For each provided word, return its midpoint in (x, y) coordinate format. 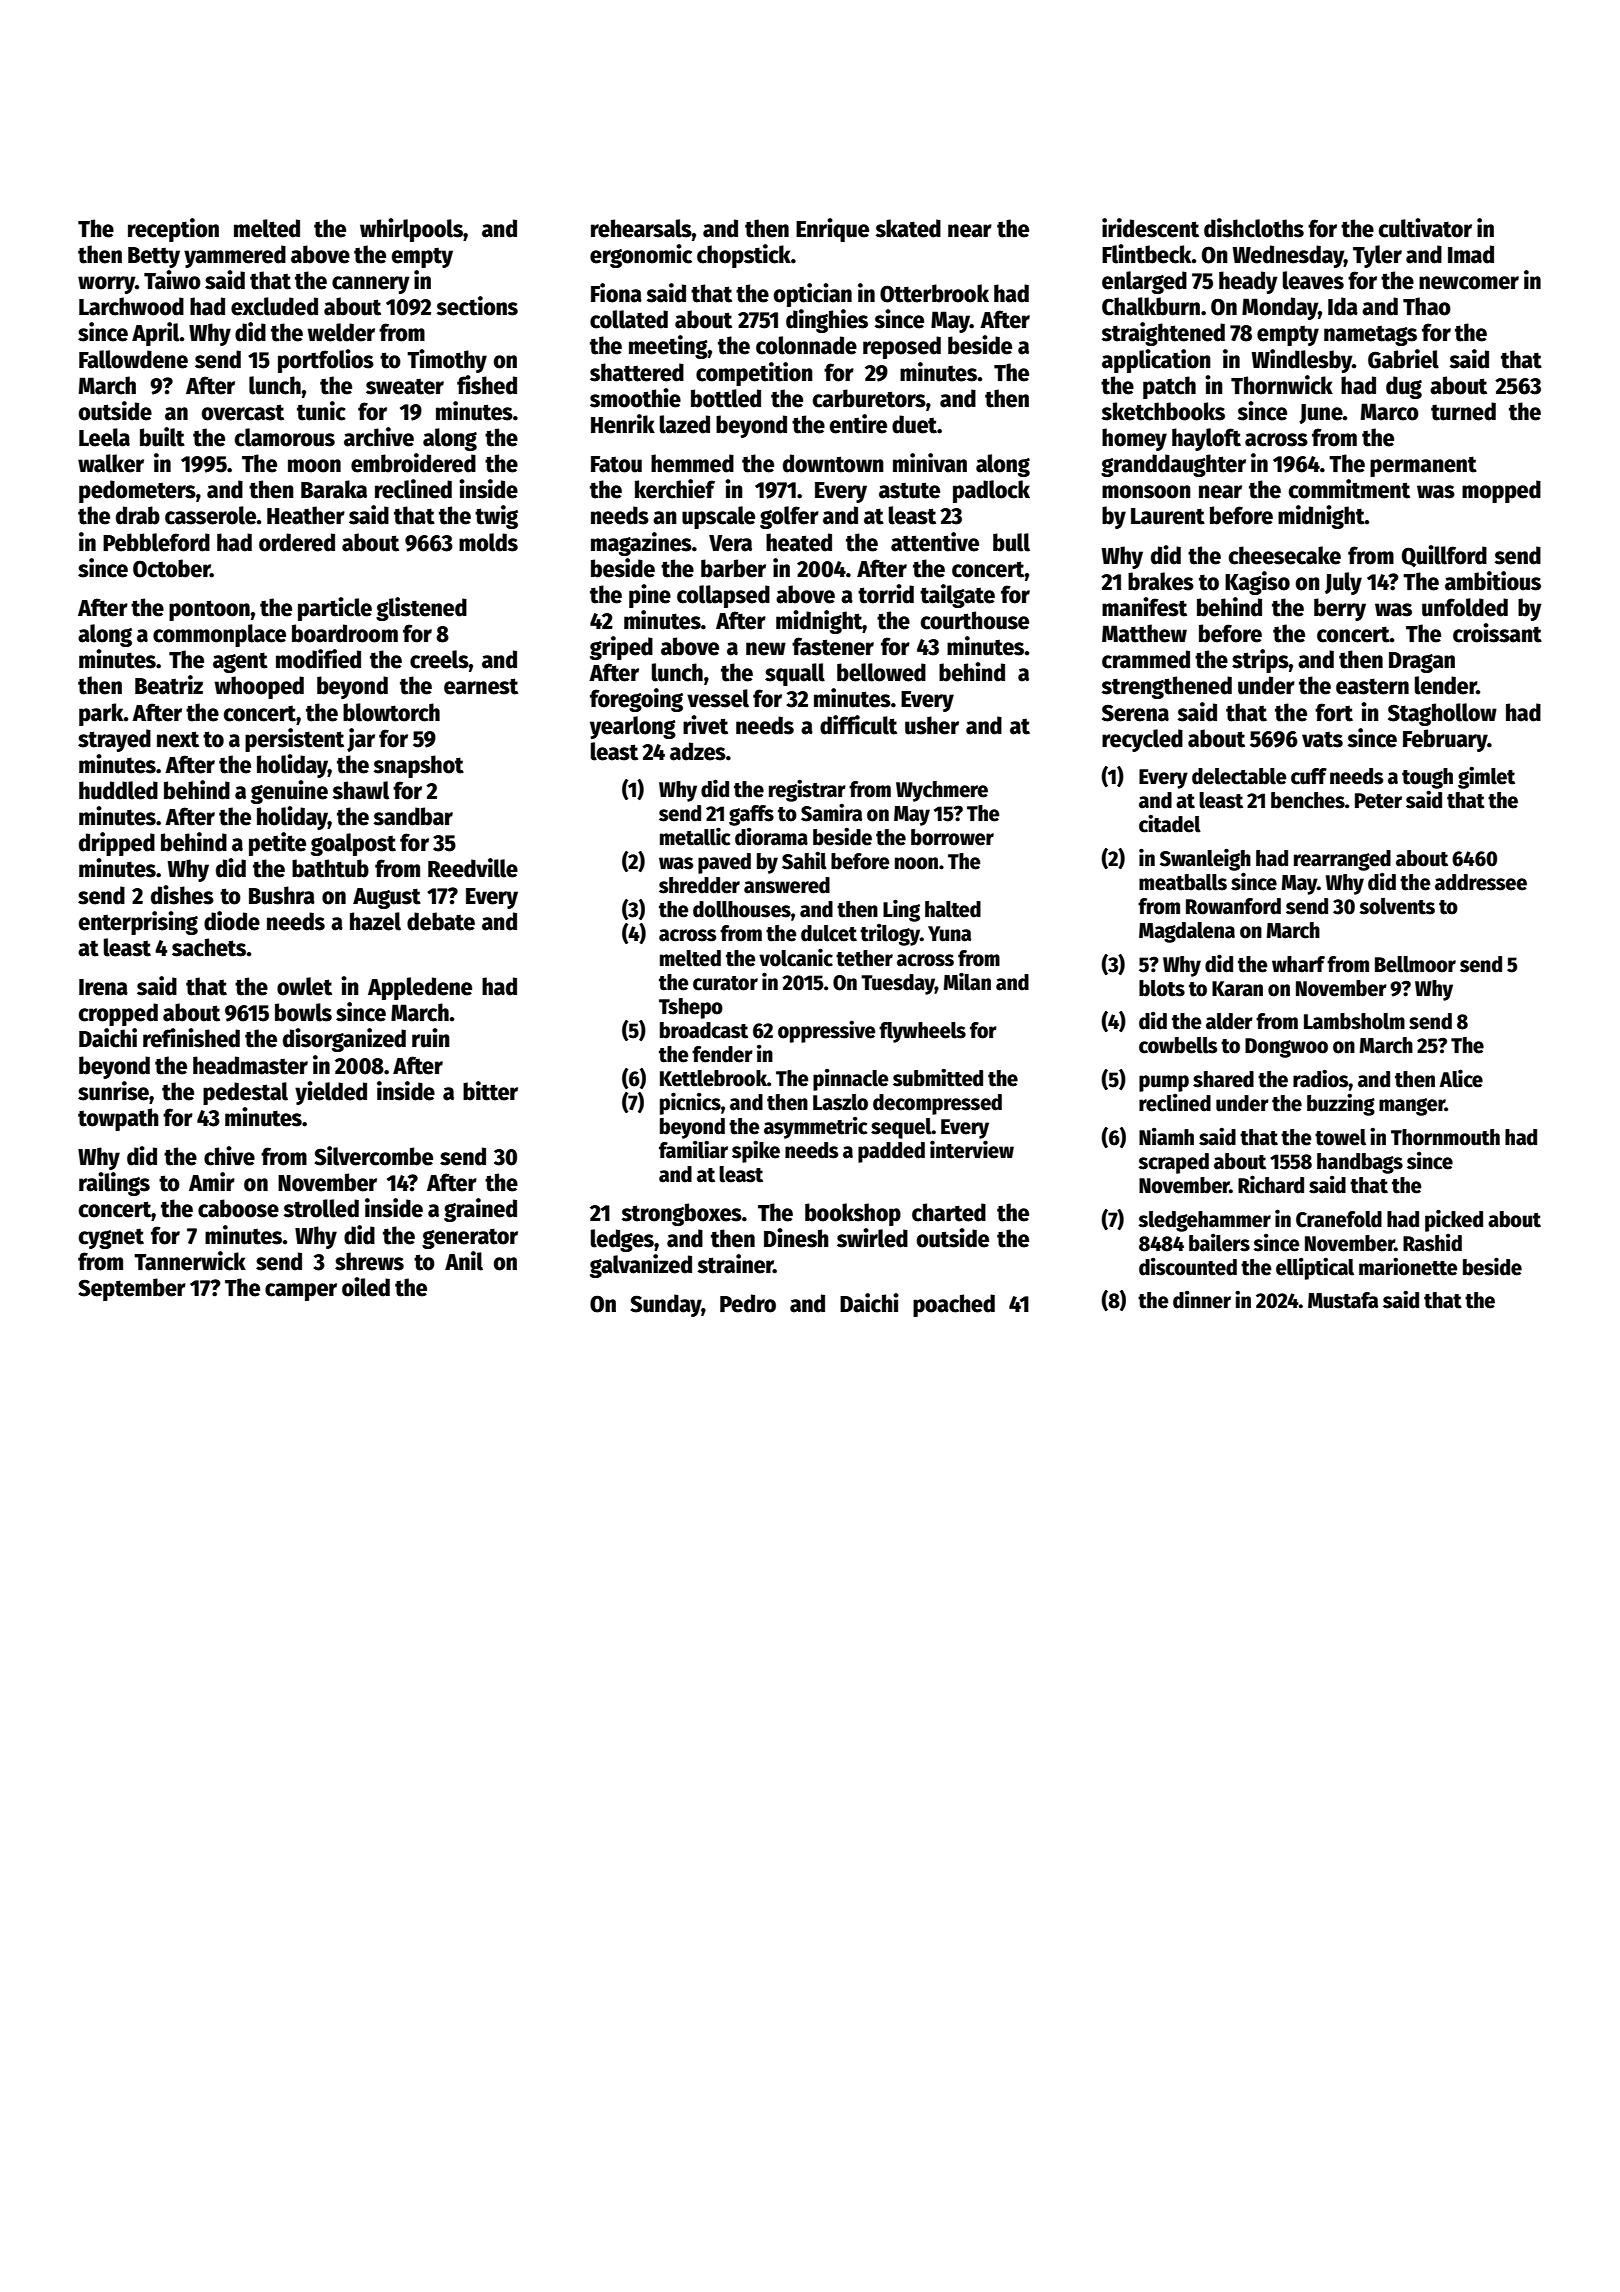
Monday (1280, 308)
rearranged (1342, 860)
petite (277, 844)
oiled (366, 1287)
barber (733, 568)
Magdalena (1187, 932)
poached (954, 1305)
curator (725, 983)
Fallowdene (133, 359)
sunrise (113, 1091)
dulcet (829, 933)
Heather (306, 515)
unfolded (1465, 607)
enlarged (1144, 282)
